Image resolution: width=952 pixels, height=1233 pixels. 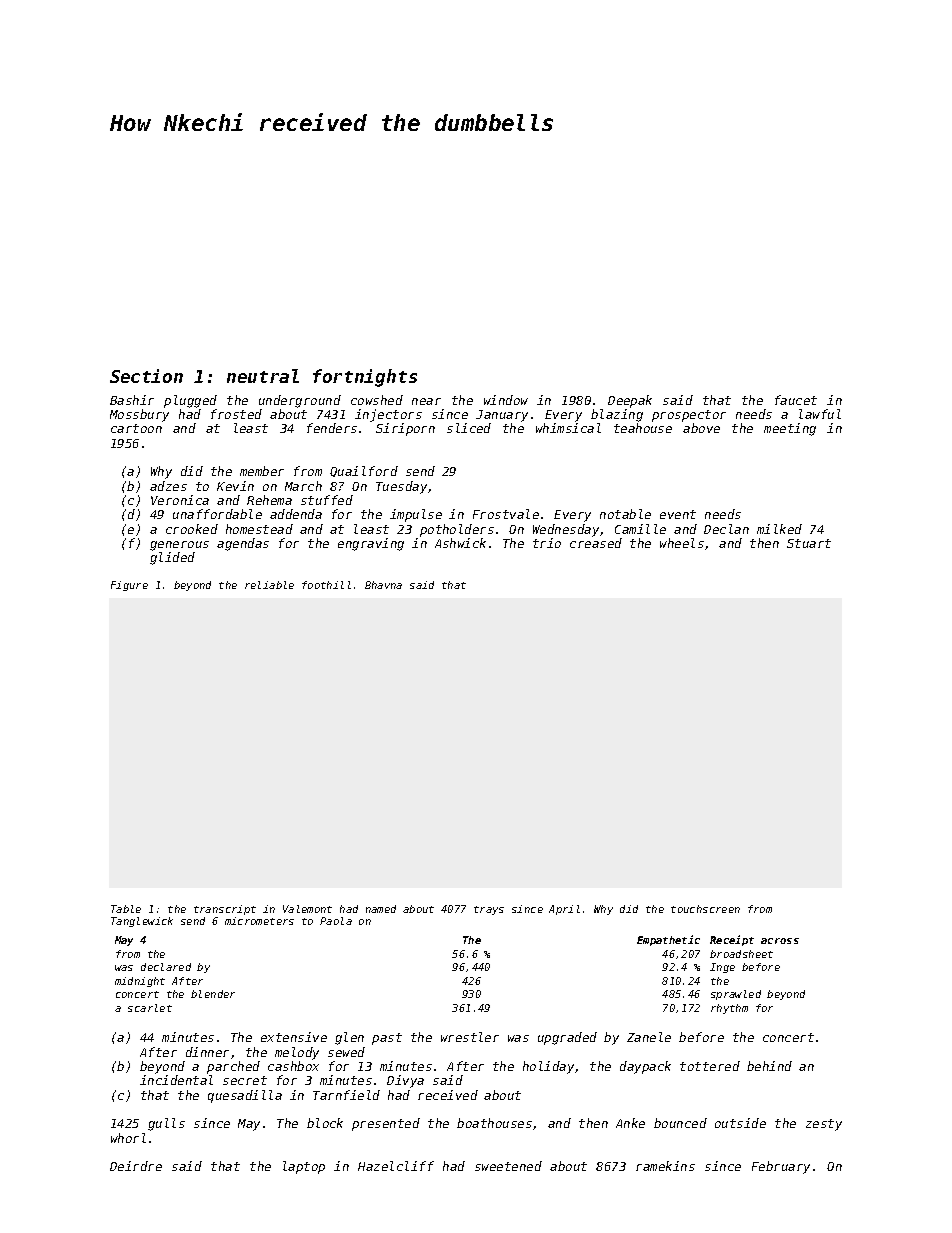 What do you see at coordinates (726, 529) in the page?
I see `Declan` at bounding box center [726, 529].
